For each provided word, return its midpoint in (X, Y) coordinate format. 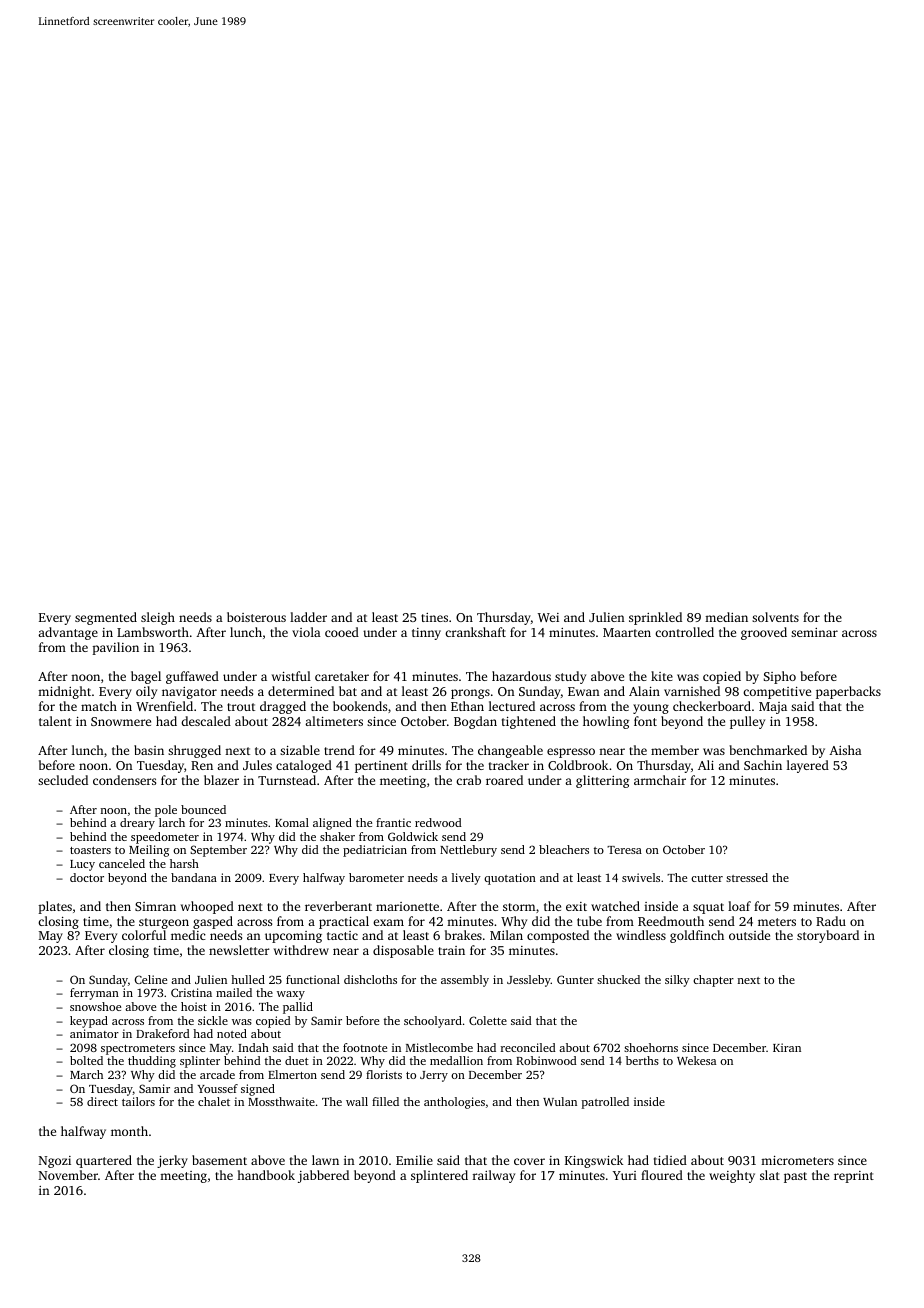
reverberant (338, 906)
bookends (360, 706)
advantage (68, 633)
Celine (151, 979)
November (68, 1175)
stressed (747, 877)
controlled (684, 632)
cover (529, 1161)
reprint (854, 1177)
